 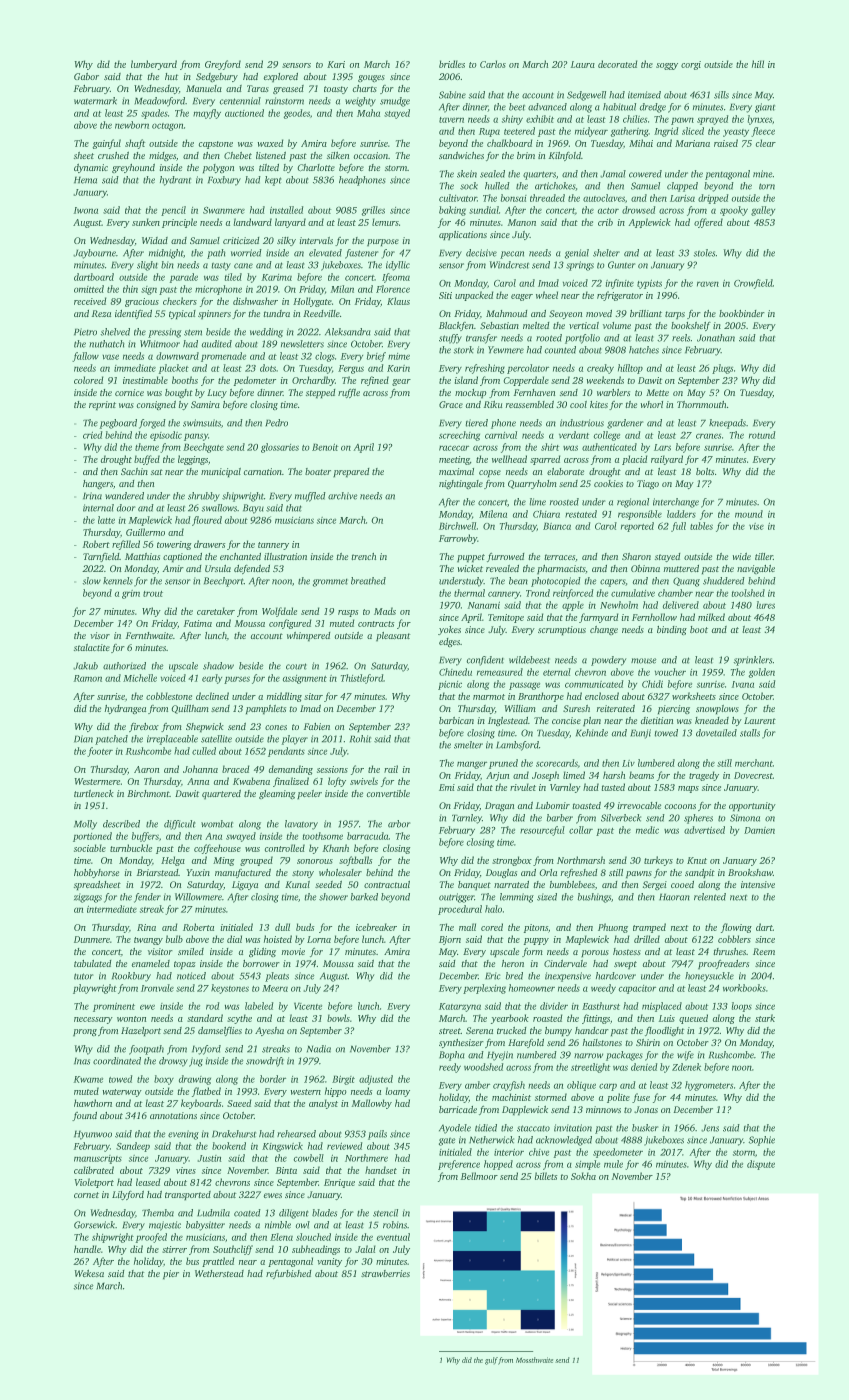 What do you see at coordinates (179, 825) in the image?
I see `difficult` at bounding box center [179, 825].
